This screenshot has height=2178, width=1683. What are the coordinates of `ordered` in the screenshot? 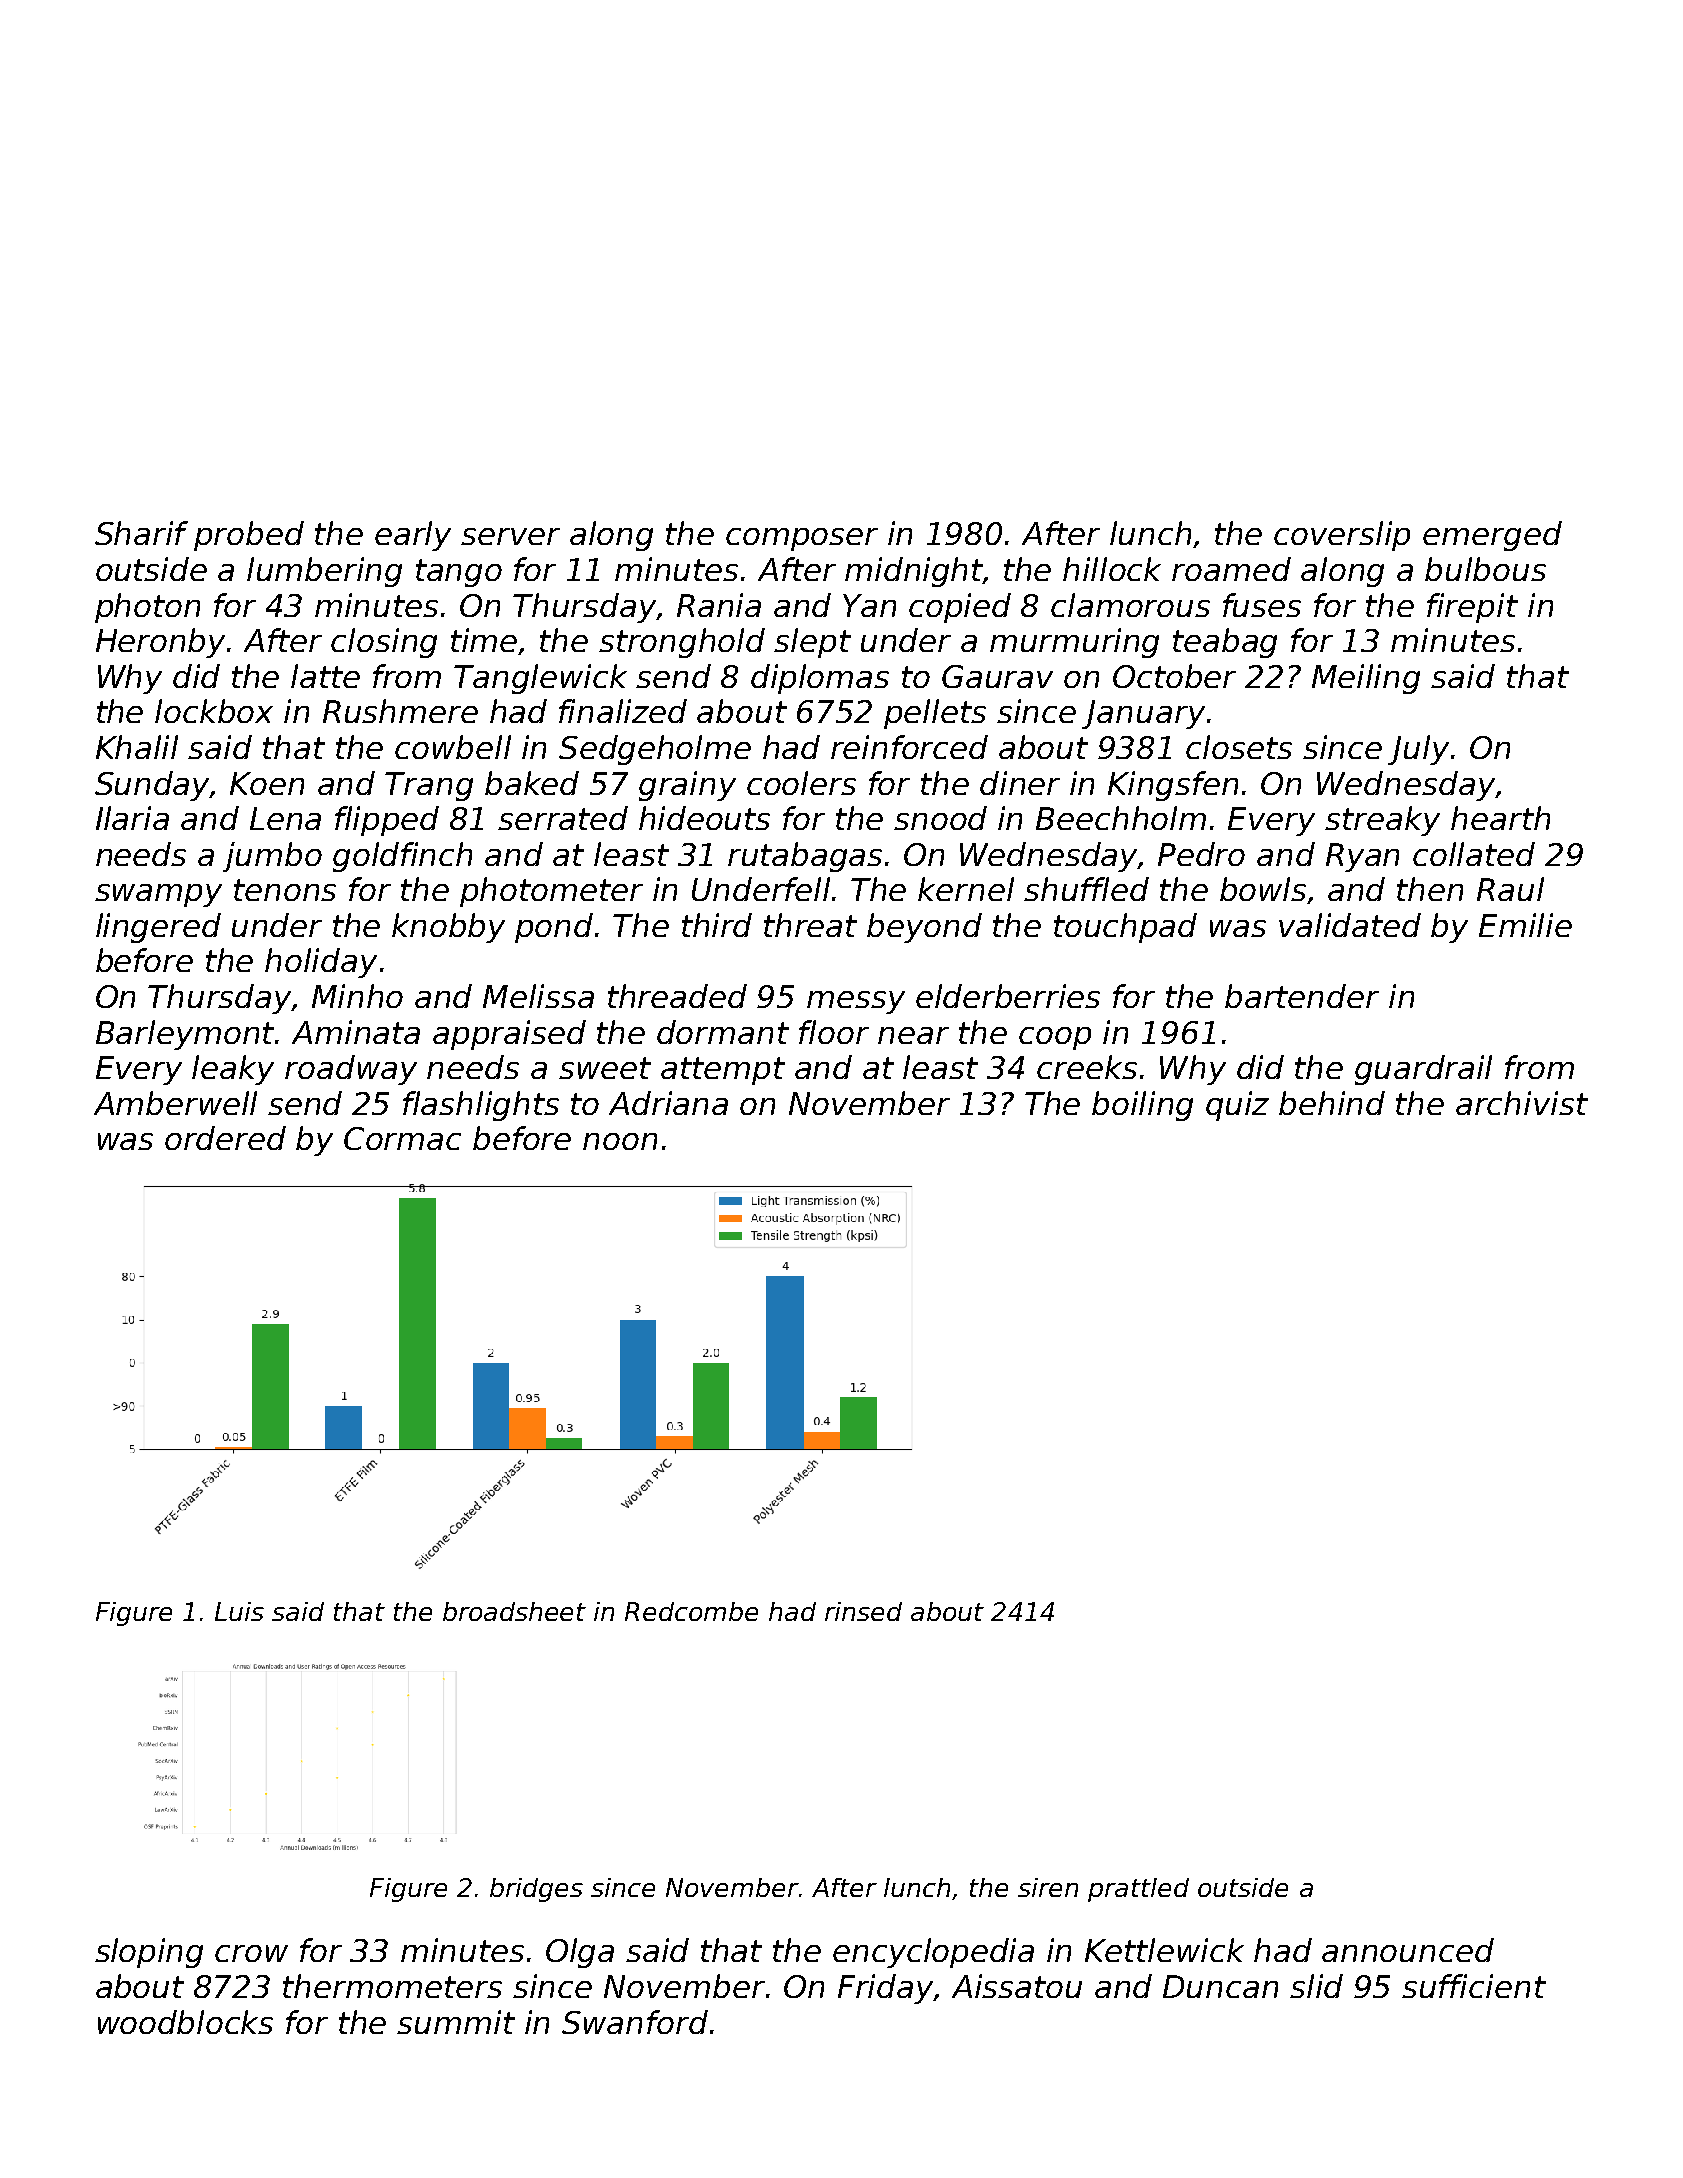 It's located at (225, 1138).
